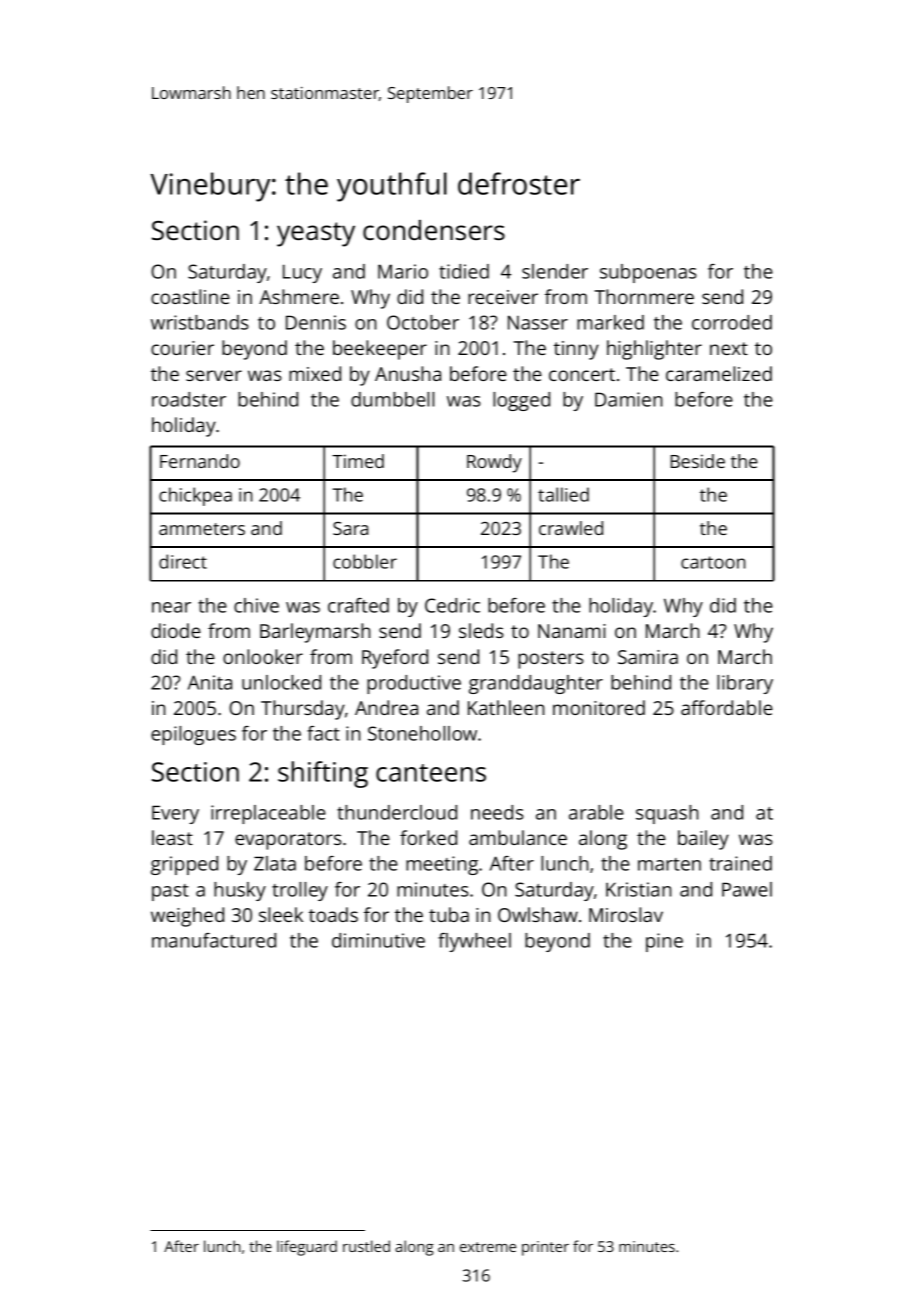  Describe the element at coordinates (648, 273) in the document. I see `subpoenas` at that location.
